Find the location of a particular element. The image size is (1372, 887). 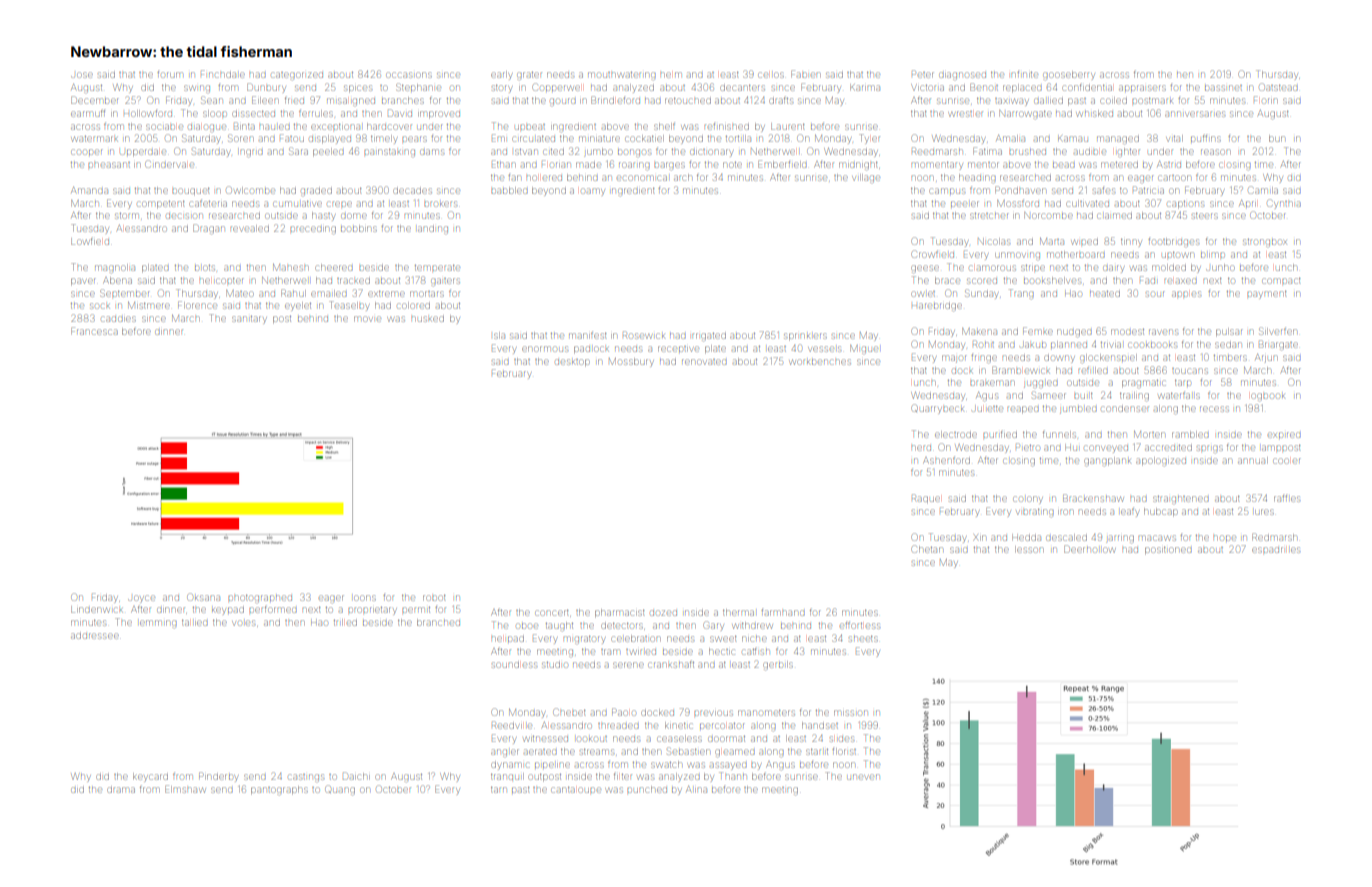

sociable is located at coordinates (164, 127).
